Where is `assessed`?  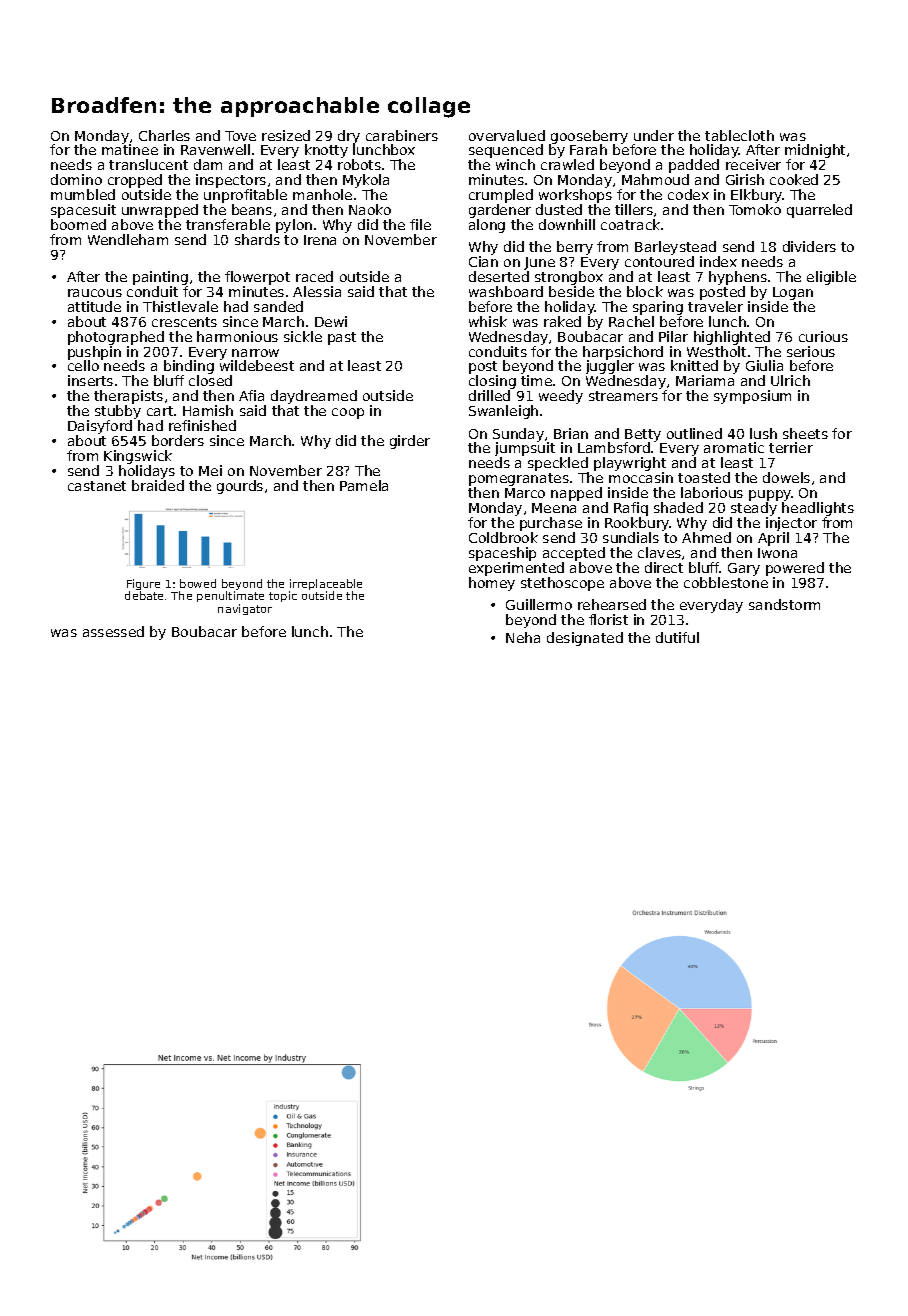 assessed is located at coordinates (113, 631).
